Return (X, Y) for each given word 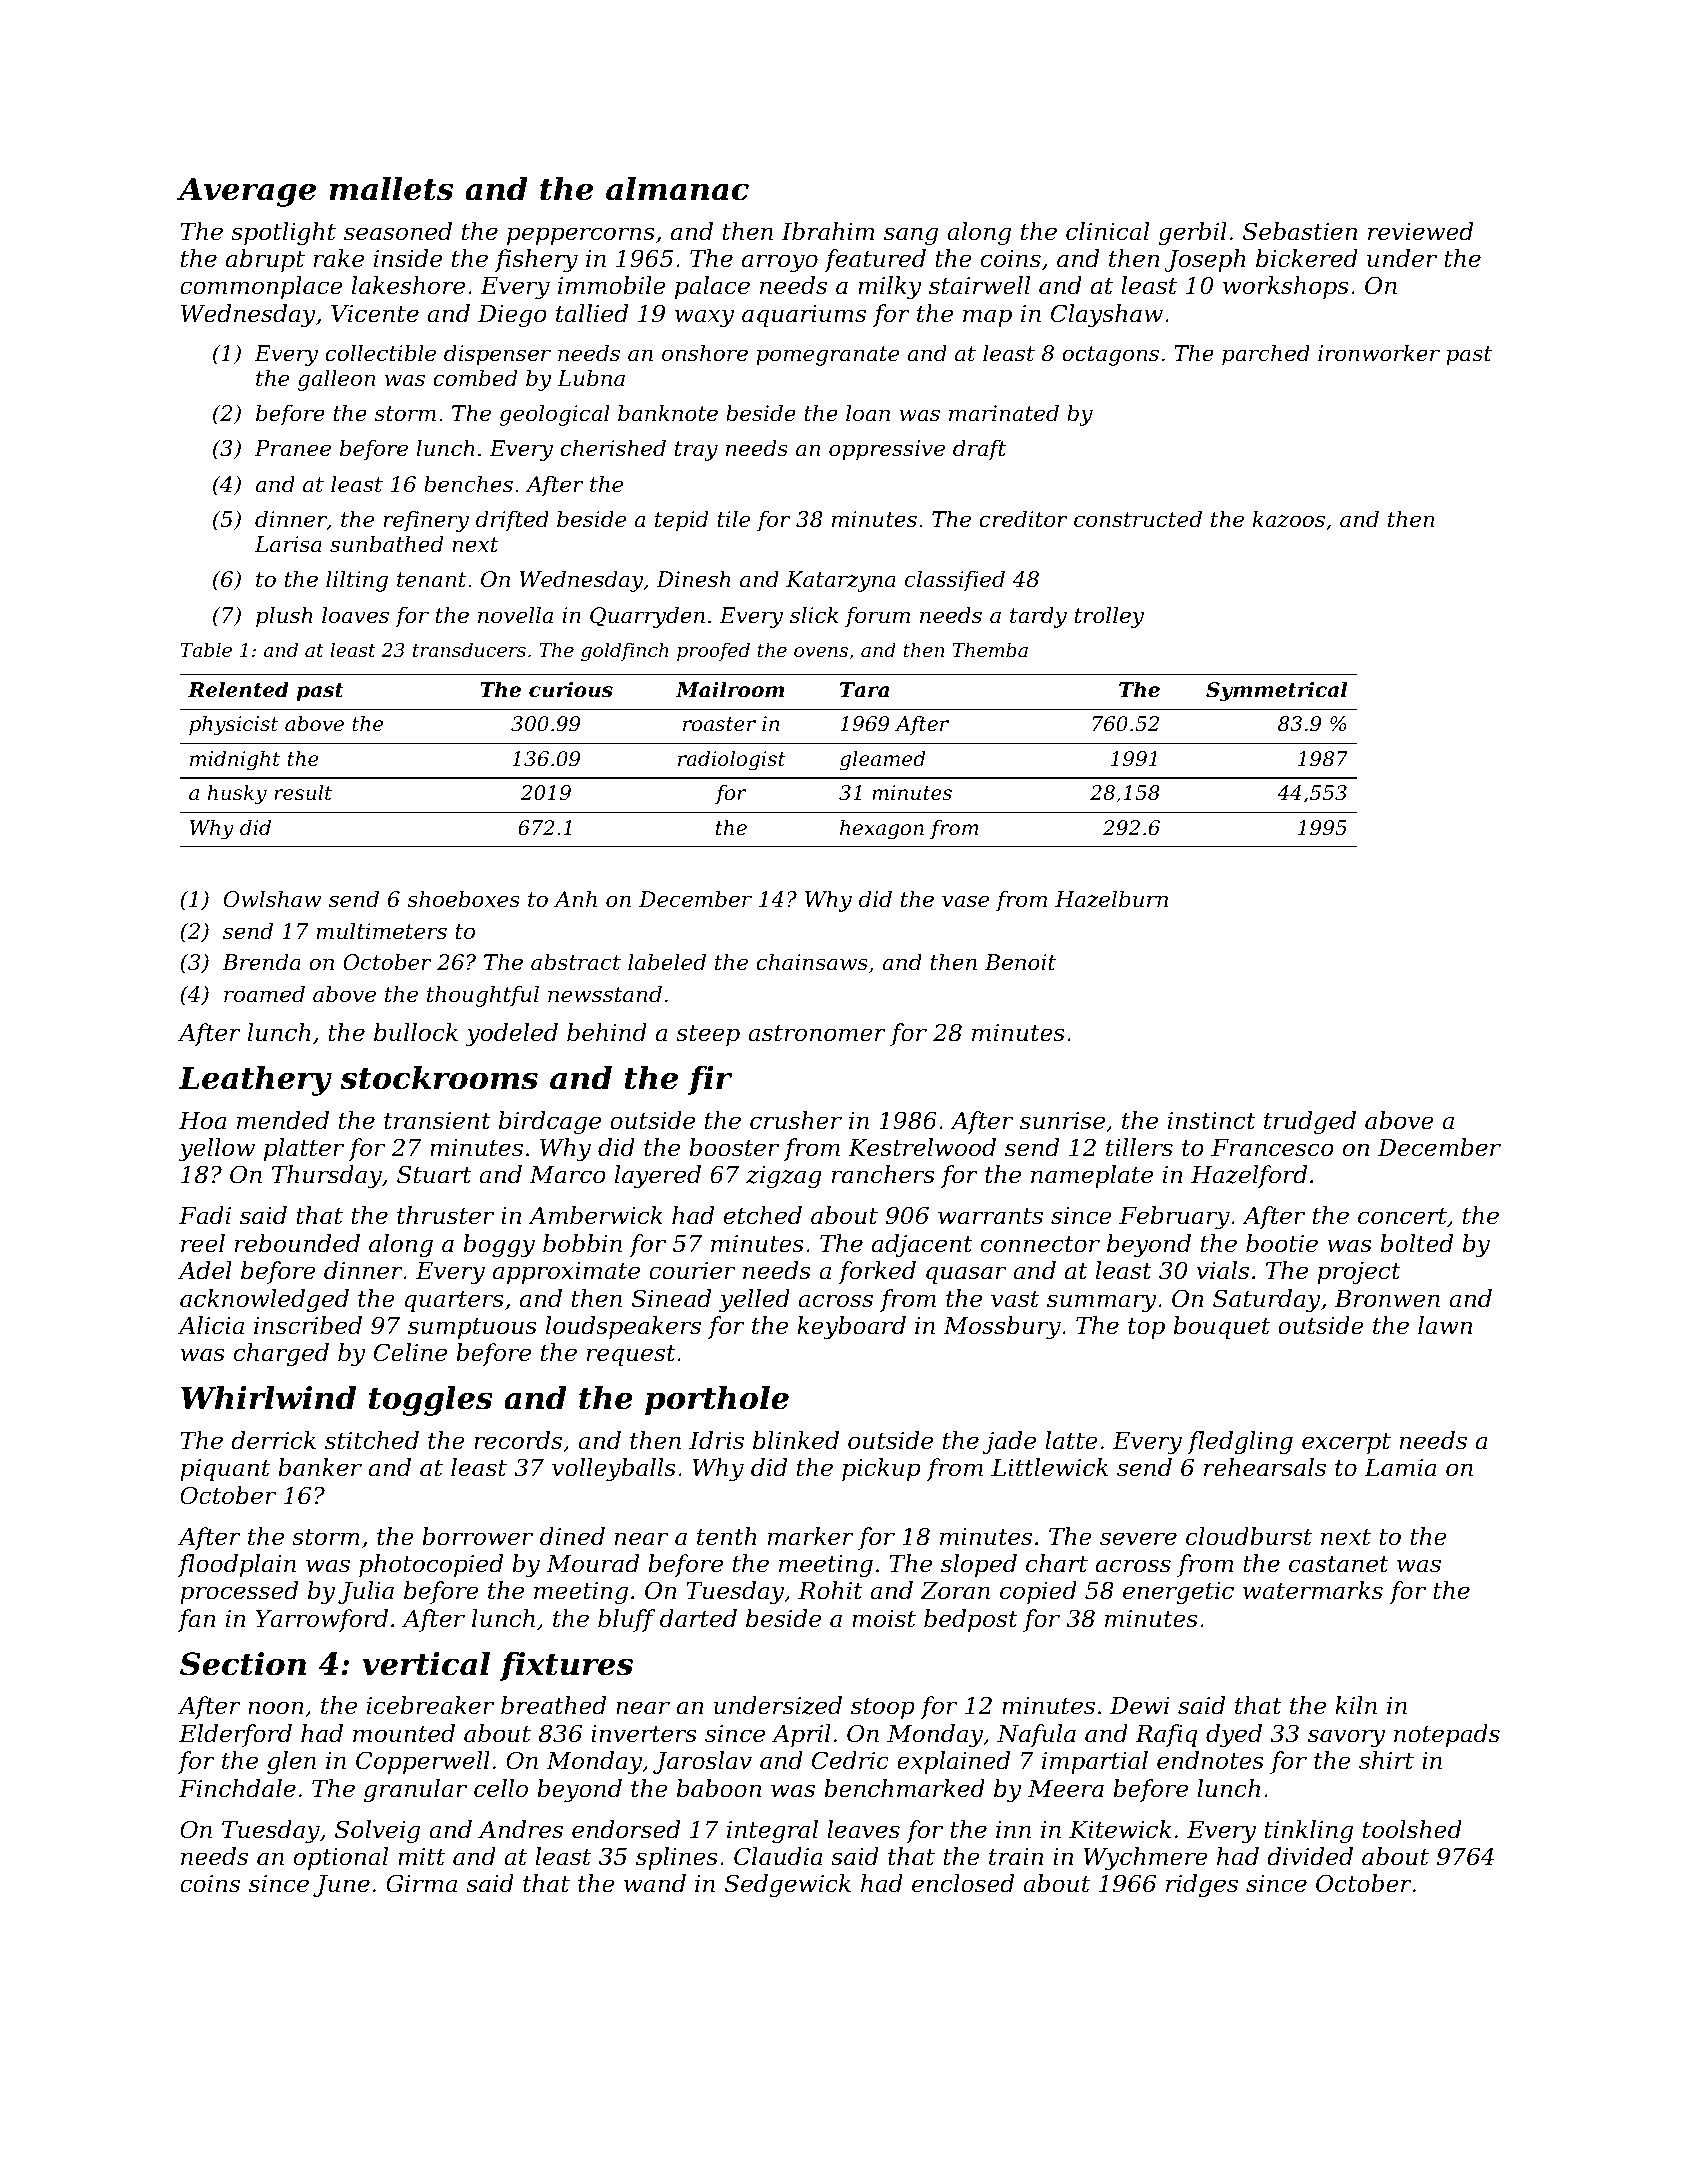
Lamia (1400, 1468)
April (801, 1735)
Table (206, 649)
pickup (881, 1469)
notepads (1447, 1735)
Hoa (203, 1121)
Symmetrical (1276, 691)
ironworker (1379, 353)
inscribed (308, 1325)
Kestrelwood (922, 1147)
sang (911, 236)
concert (1402, 1216)
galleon (336, 380)
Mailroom (730, 689)
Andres (520, 1829)
